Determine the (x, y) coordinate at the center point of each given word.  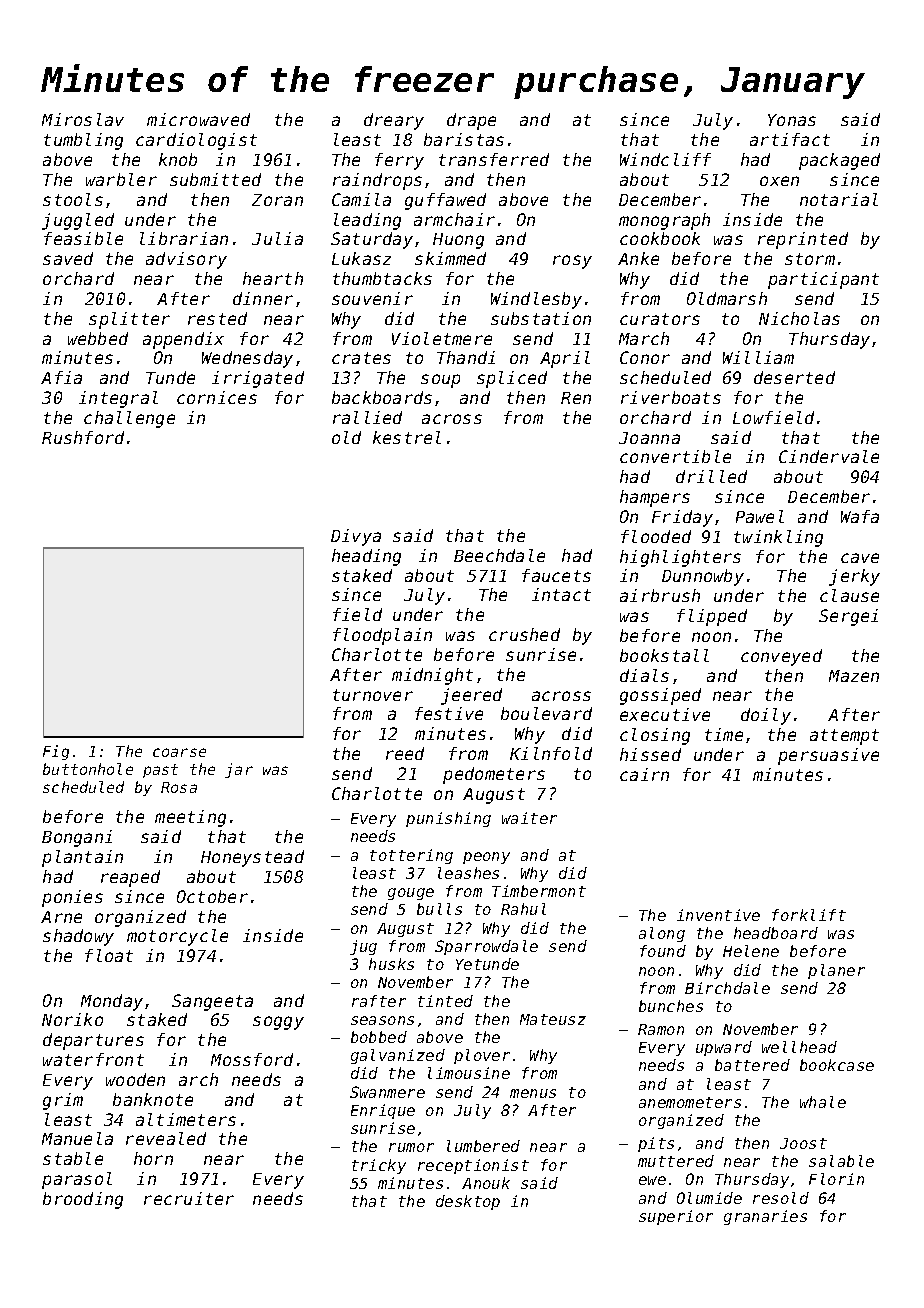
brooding (83, 1200)
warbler (121, 179)
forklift (809, 915)
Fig (56, 752)
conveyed (781, 657)
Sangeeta (212, 1002)
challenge (129, 419)
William (758, 357)
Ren (576, 398)
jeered (471, 696)
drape (471, 121)
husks (391, 964)
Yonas (792, 120)
